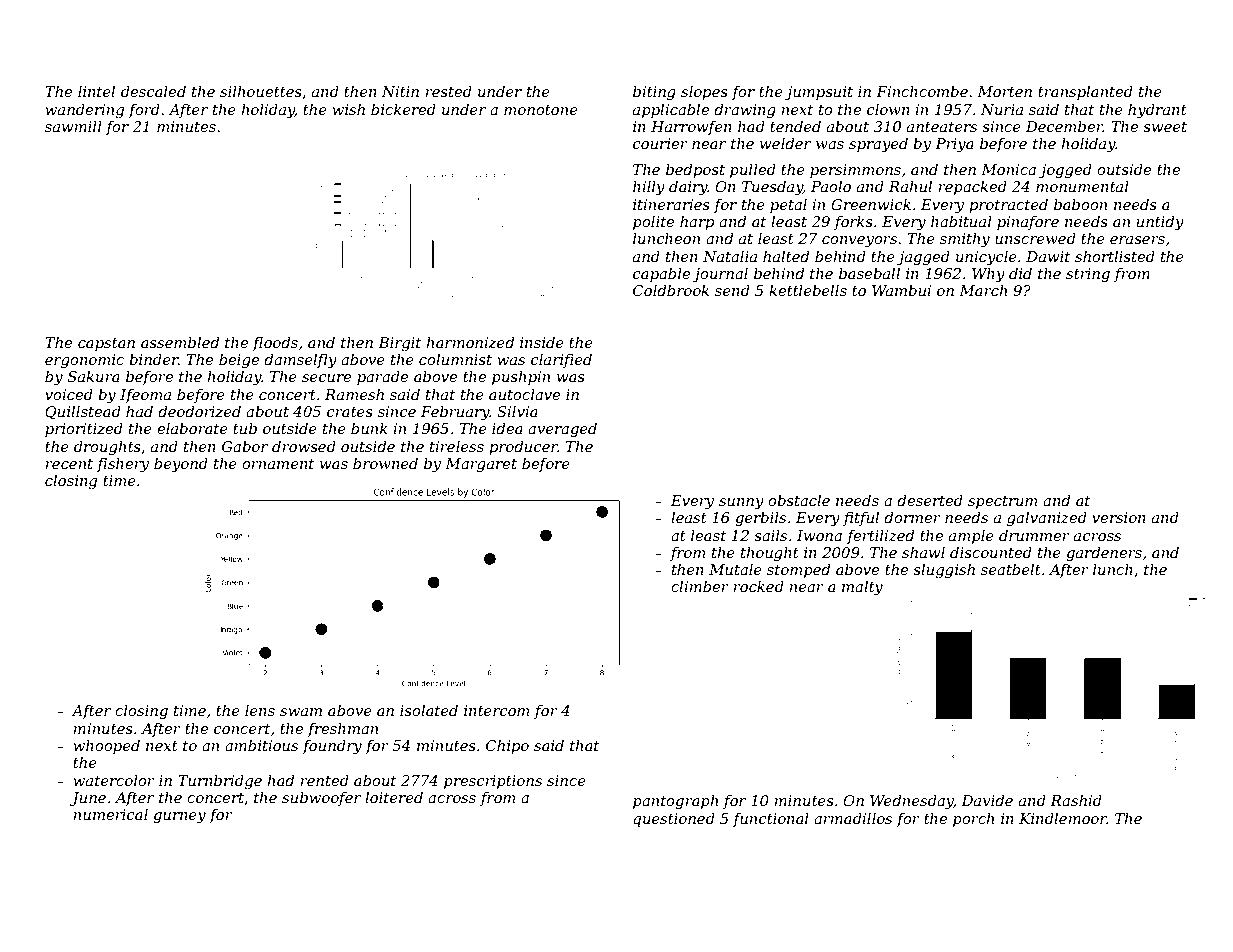 This page has height=952, width=1233. What do you see at coordinates (1065, 171) in the page?
I see `jogged` at bounding box center [1065, 171].
